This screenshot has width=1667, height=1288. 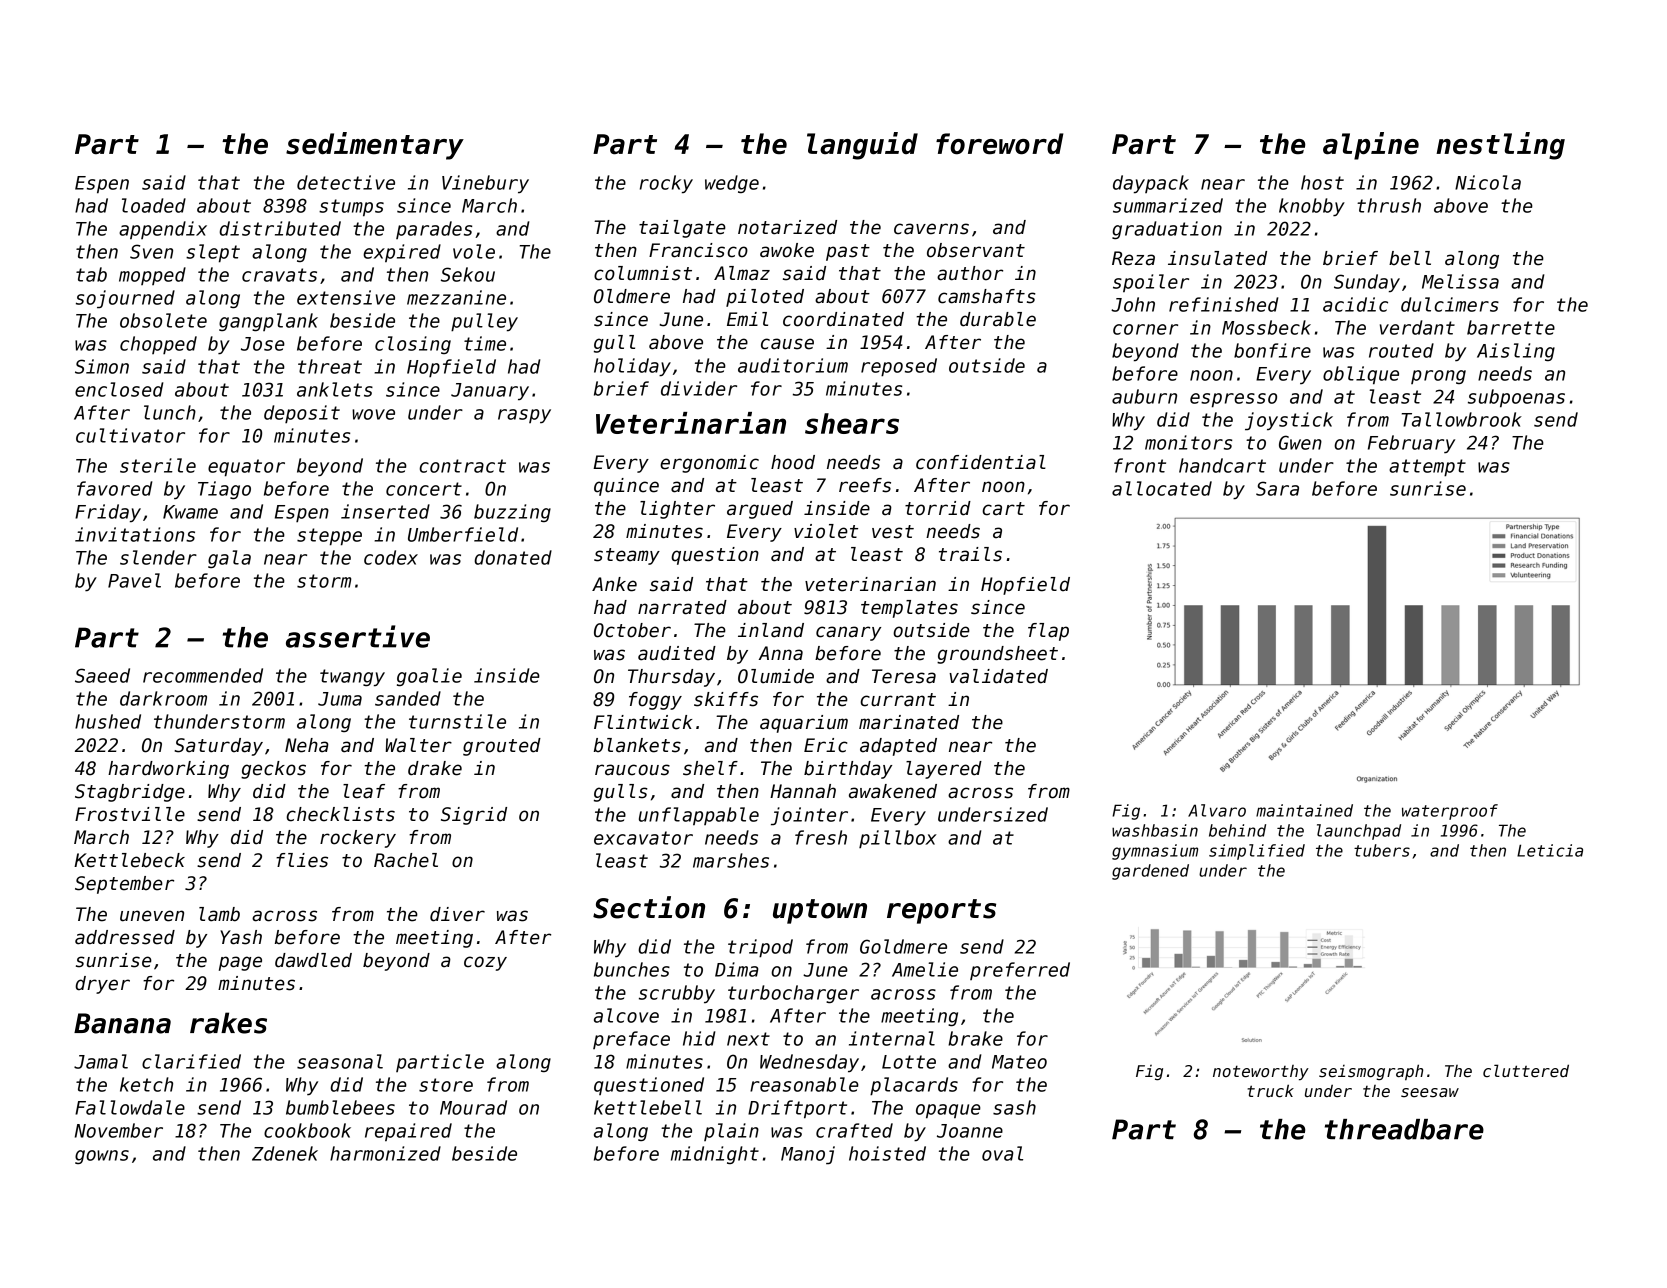 I want to click on nestling, so click(x=1500, y=146).
